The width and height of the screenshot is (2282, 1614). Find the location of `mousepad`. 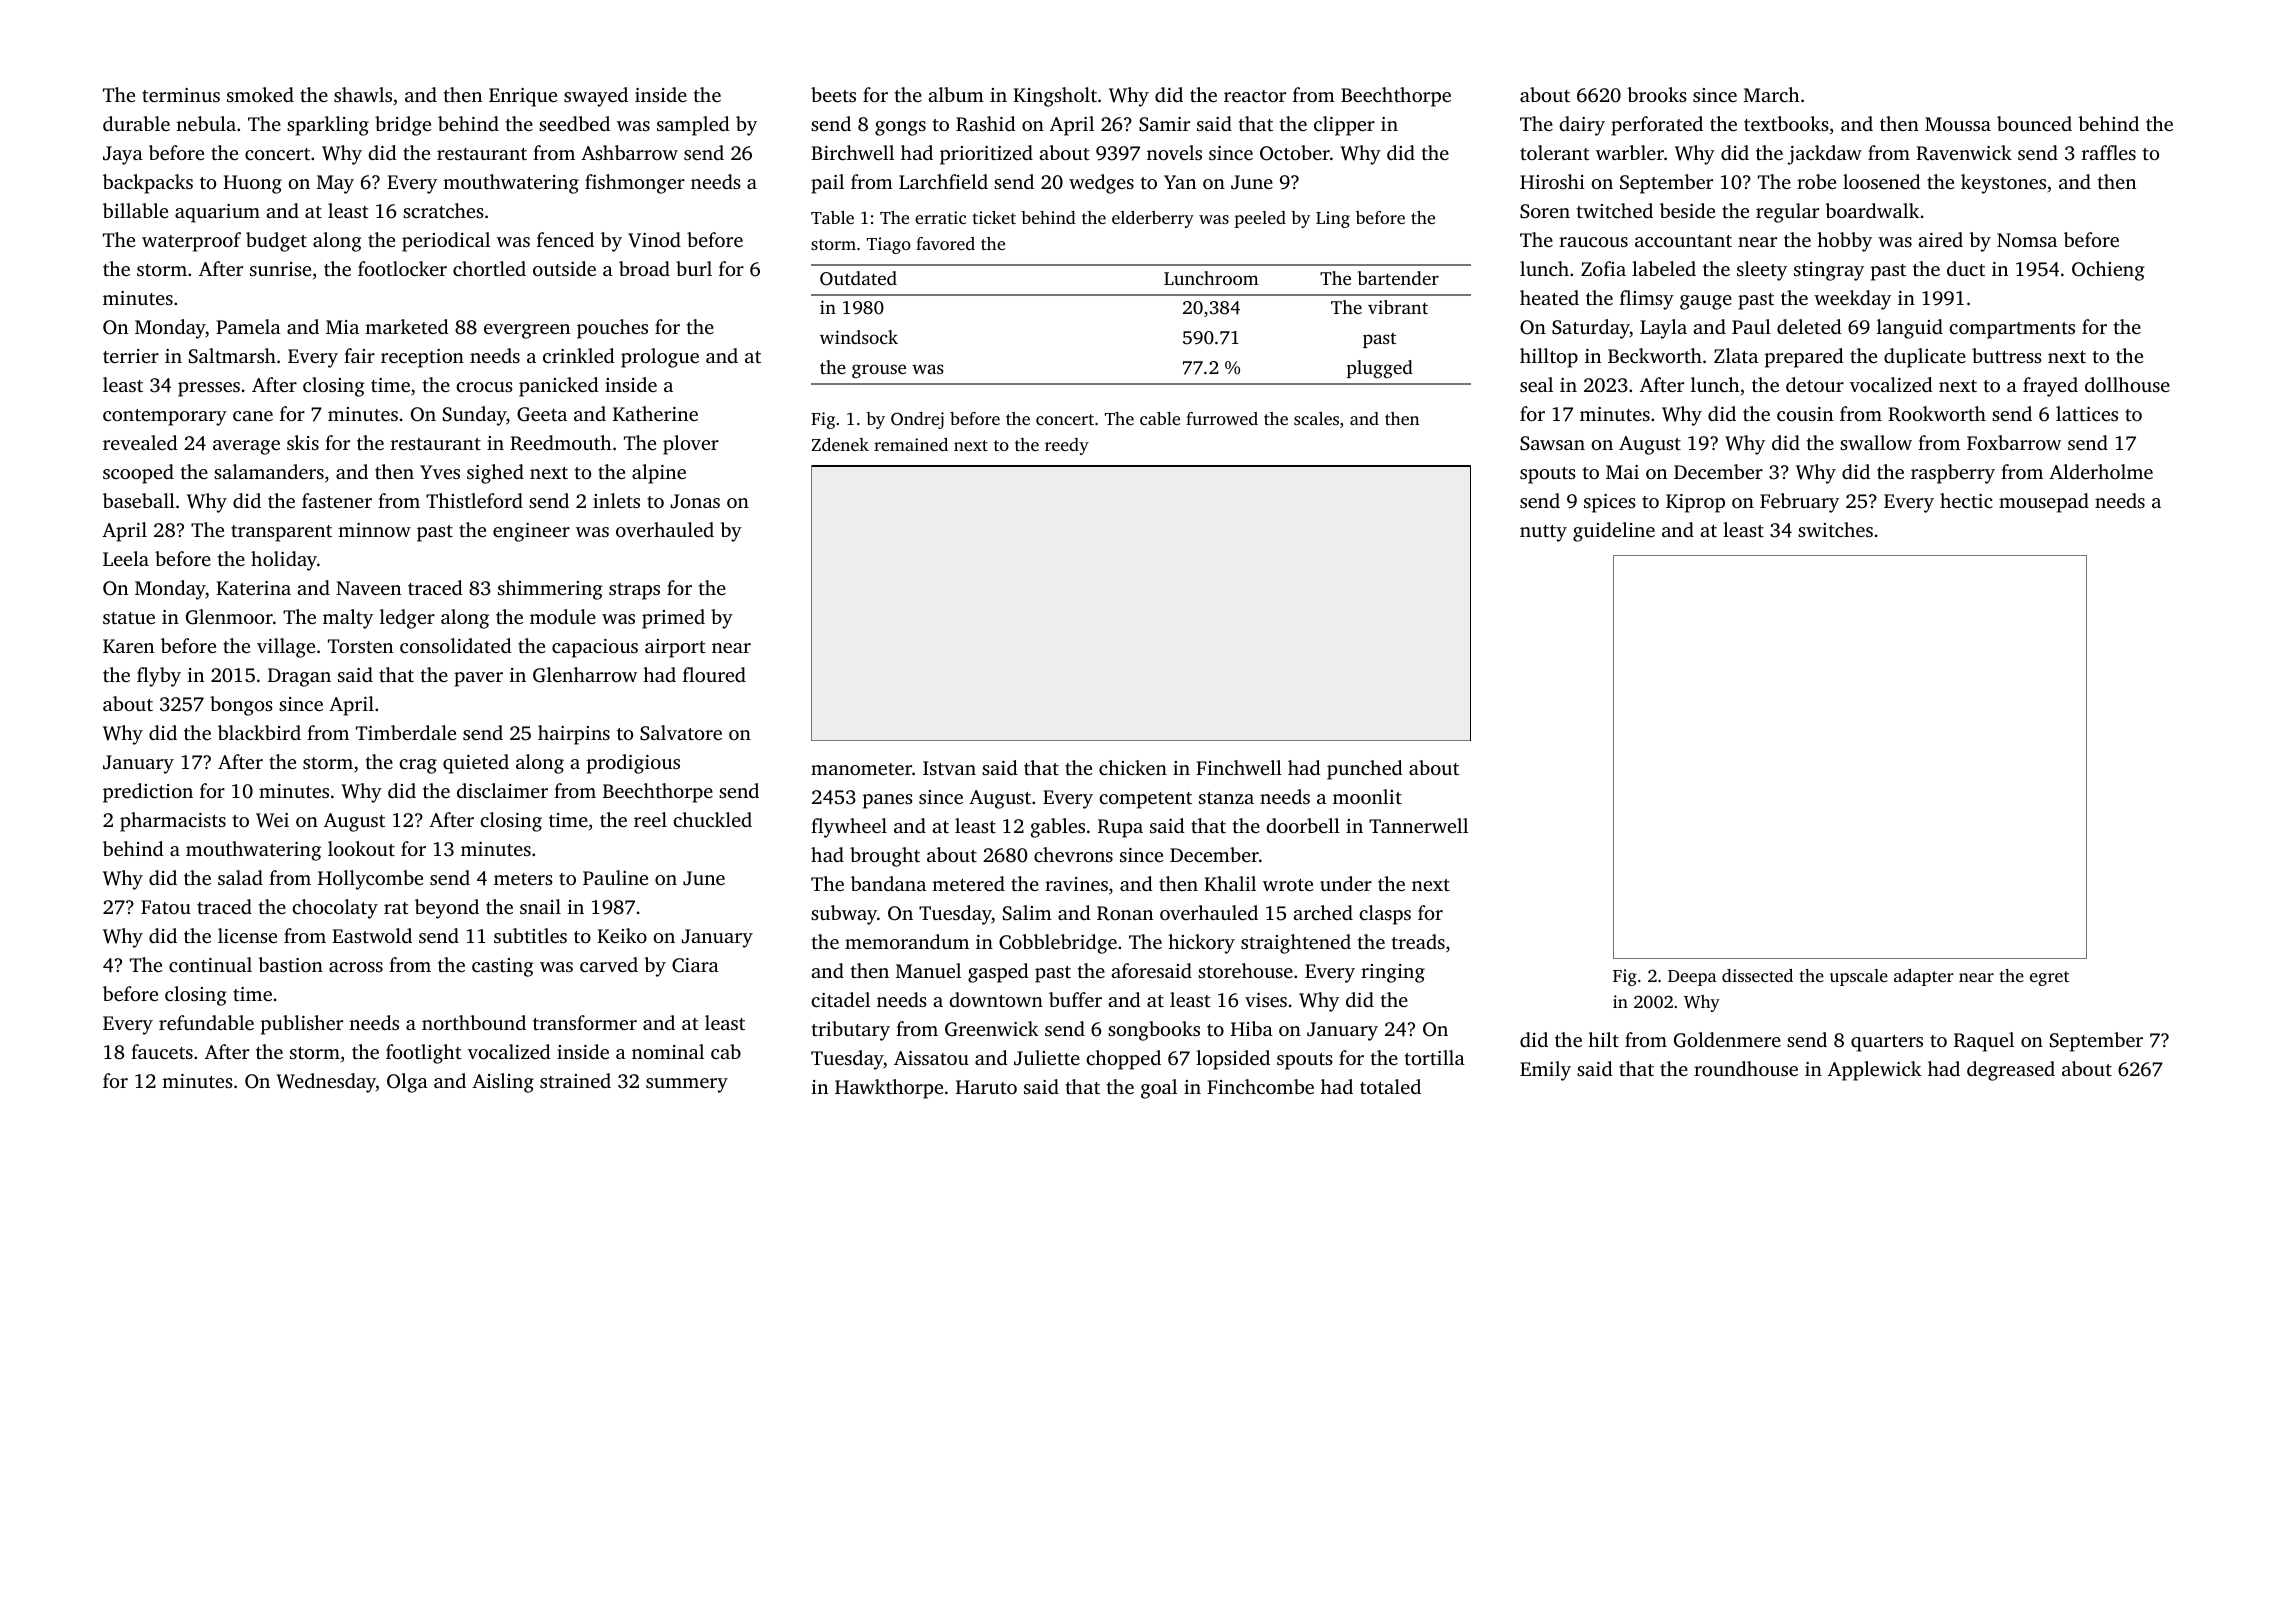

mousepad is located at coordinates (2044, 503).
